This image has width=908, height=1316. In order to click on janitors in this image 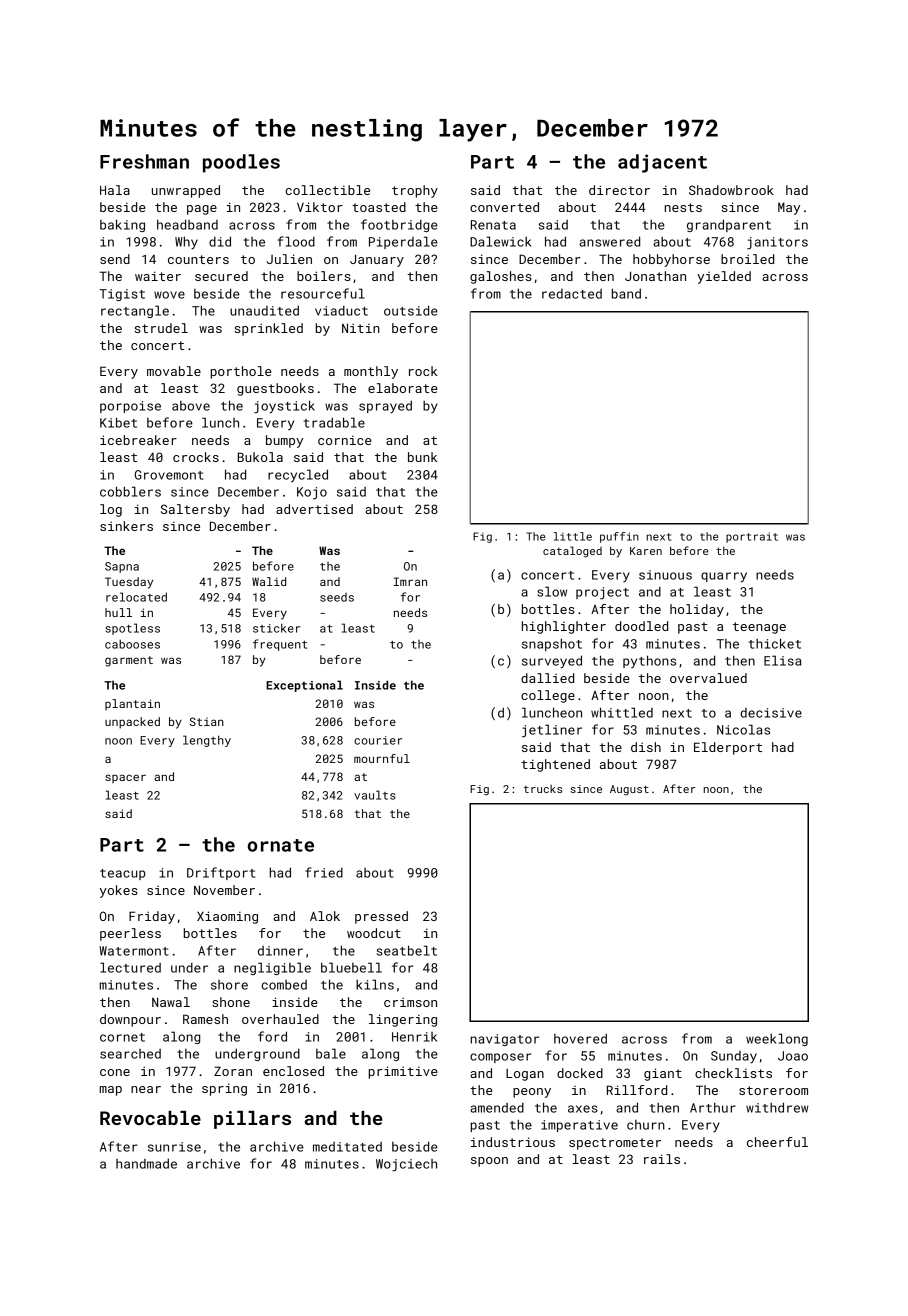, I will do `click(777, 243)`.
